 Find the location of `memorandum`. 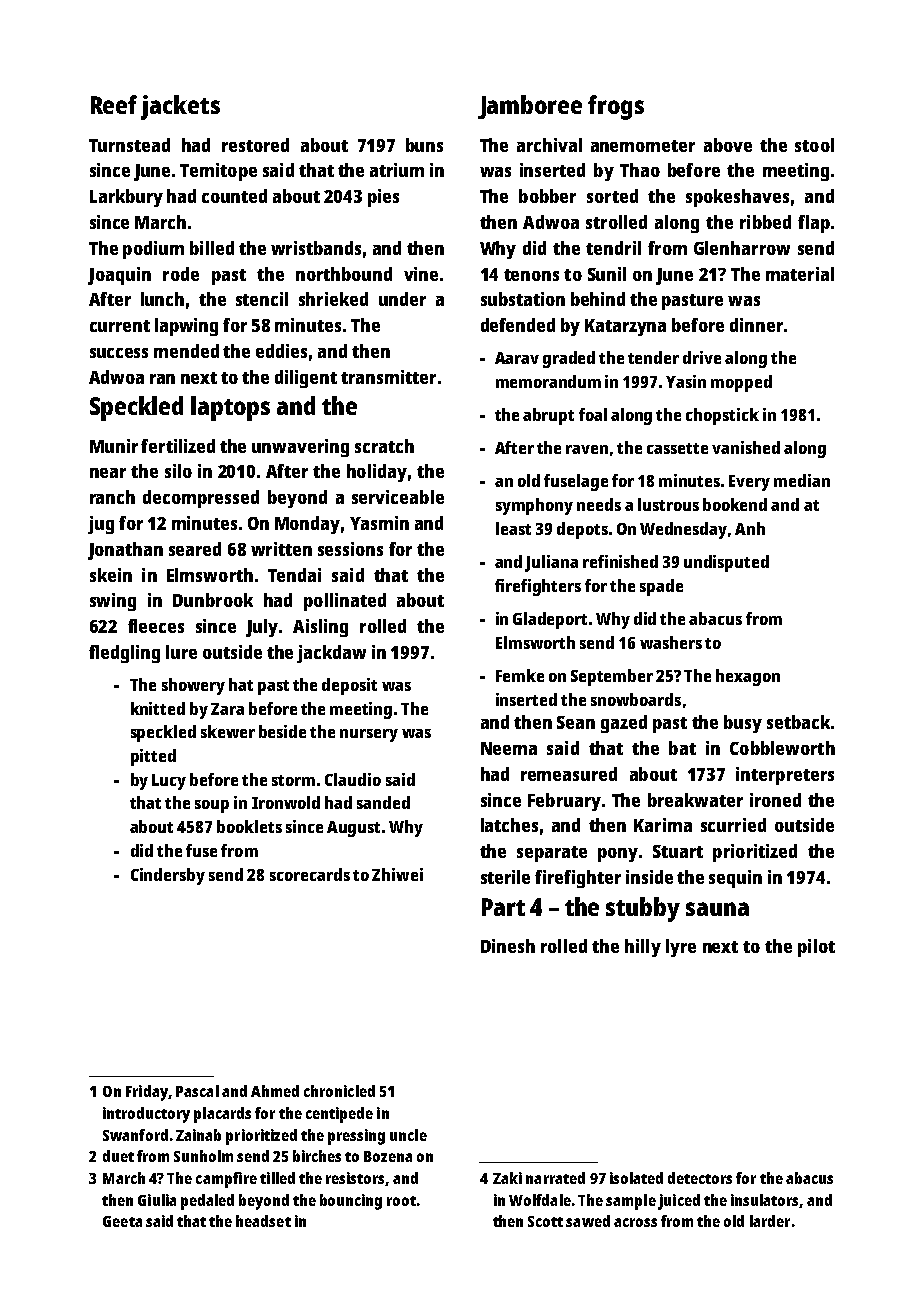

memorandum is located at coordinates (548, 381).
